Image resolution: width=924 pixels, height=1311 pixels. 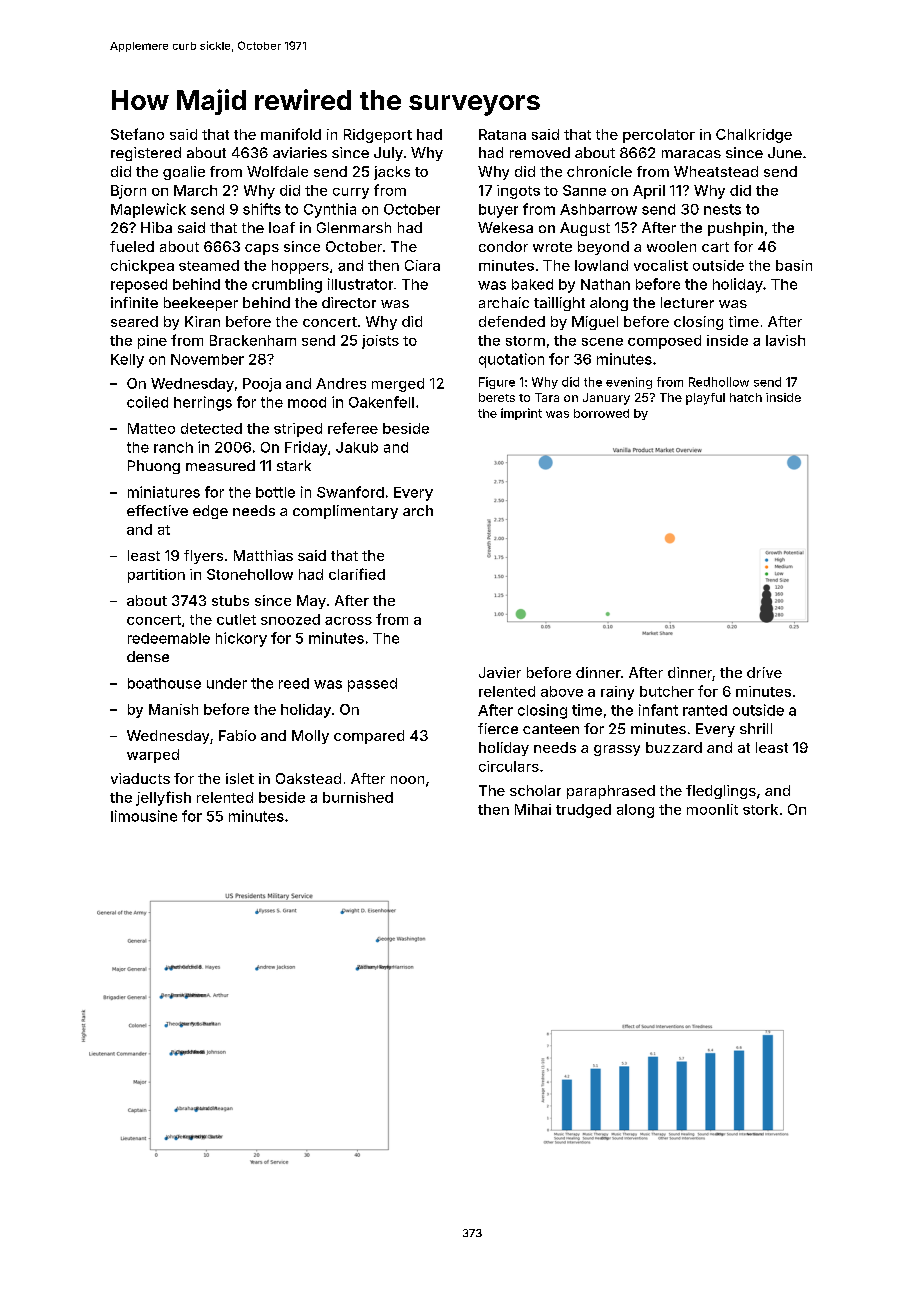 What do you see at coordinates (764, 672) in the page?
I see `drive` at bounding box center [764, 672].
